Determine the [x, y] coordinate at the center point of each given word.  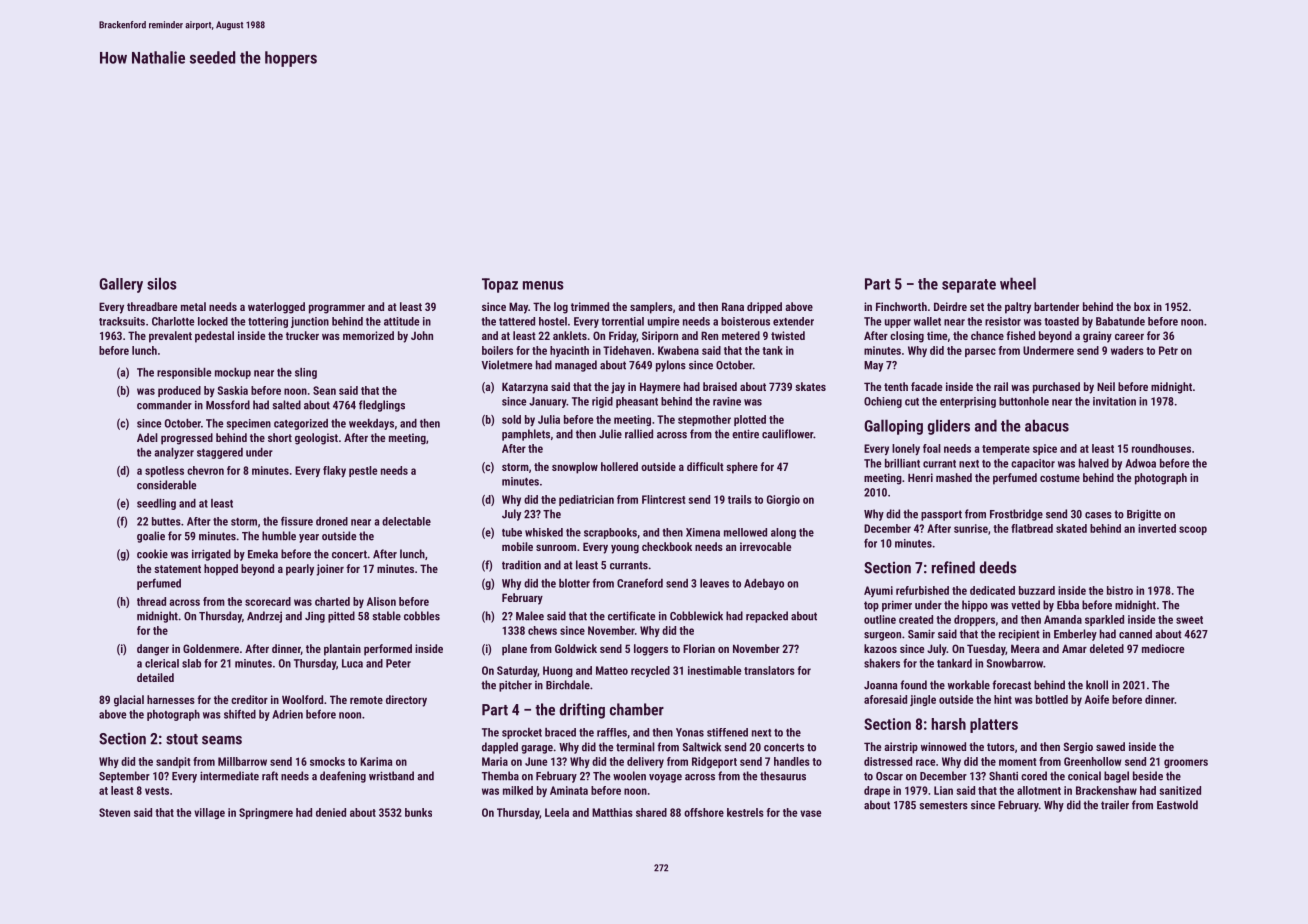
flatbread [1032, 528]
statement [177, 569]
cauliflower [787, 434]
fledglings [382, 406]
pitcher [515, 686]
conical [1084, 776]
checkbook [667, 546]
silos [162, 283]
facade [926, 386]
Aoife [1097, 699]
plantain [342, 650]
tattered [517, 321]
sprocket [522, 733]
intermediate [229, 776]
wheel [1018, 283]
